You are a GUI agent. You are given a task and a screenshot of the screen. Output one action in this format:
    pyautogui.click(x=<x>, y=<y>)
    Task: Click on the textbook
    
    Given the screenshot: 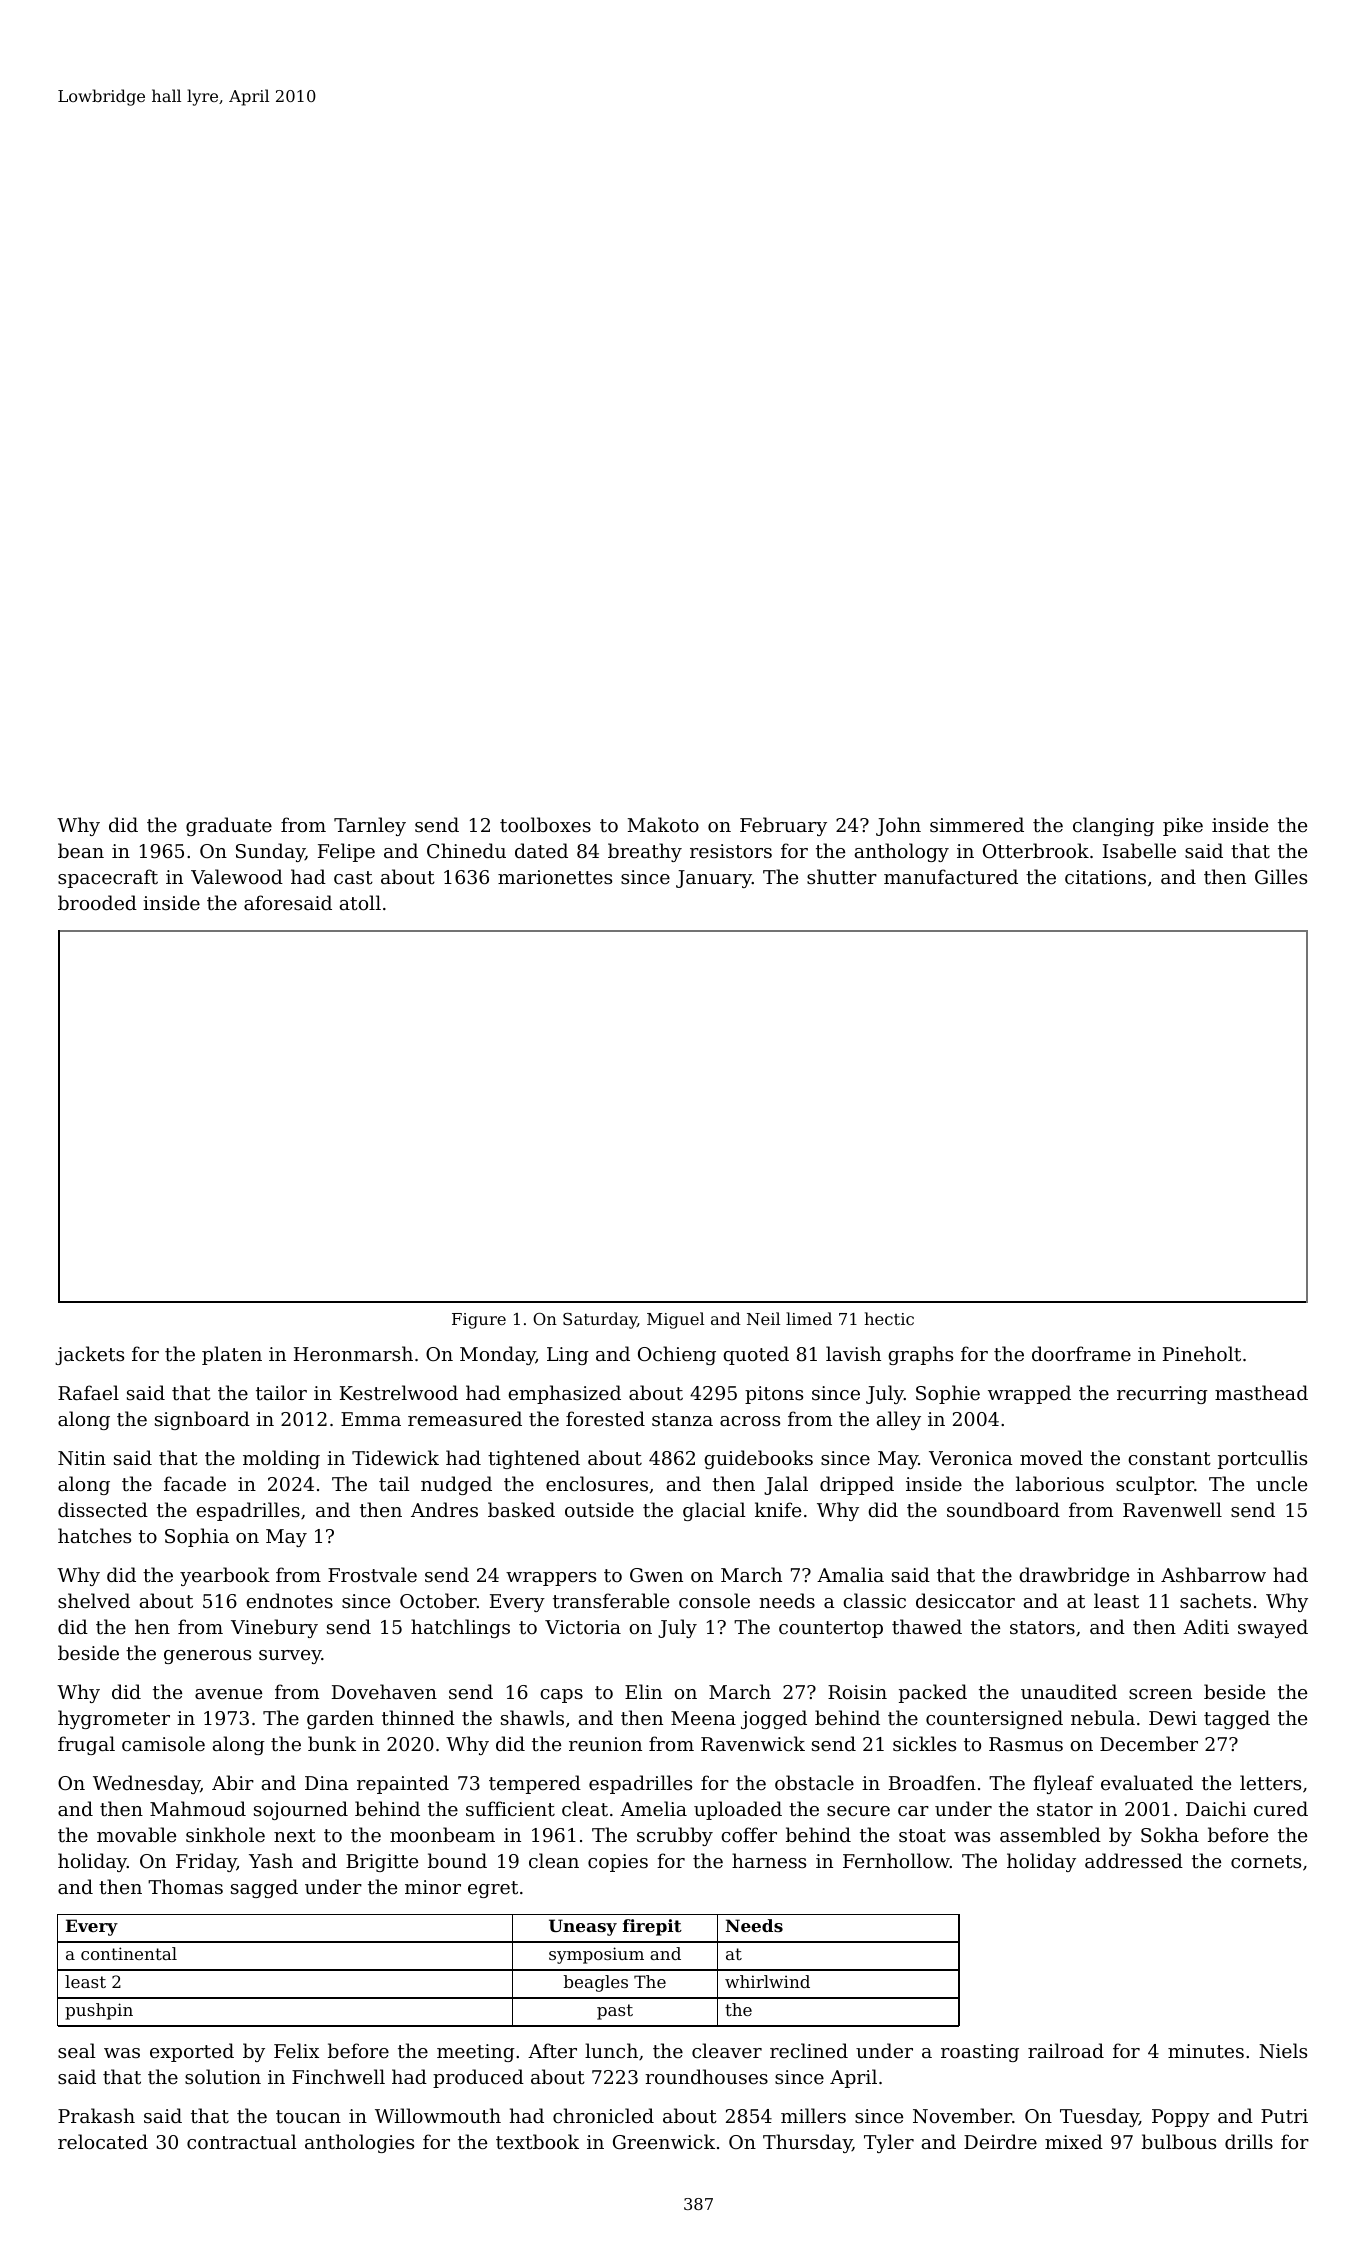 What is the action you would take?
    pyautogui.click(x=537, y=2141)
